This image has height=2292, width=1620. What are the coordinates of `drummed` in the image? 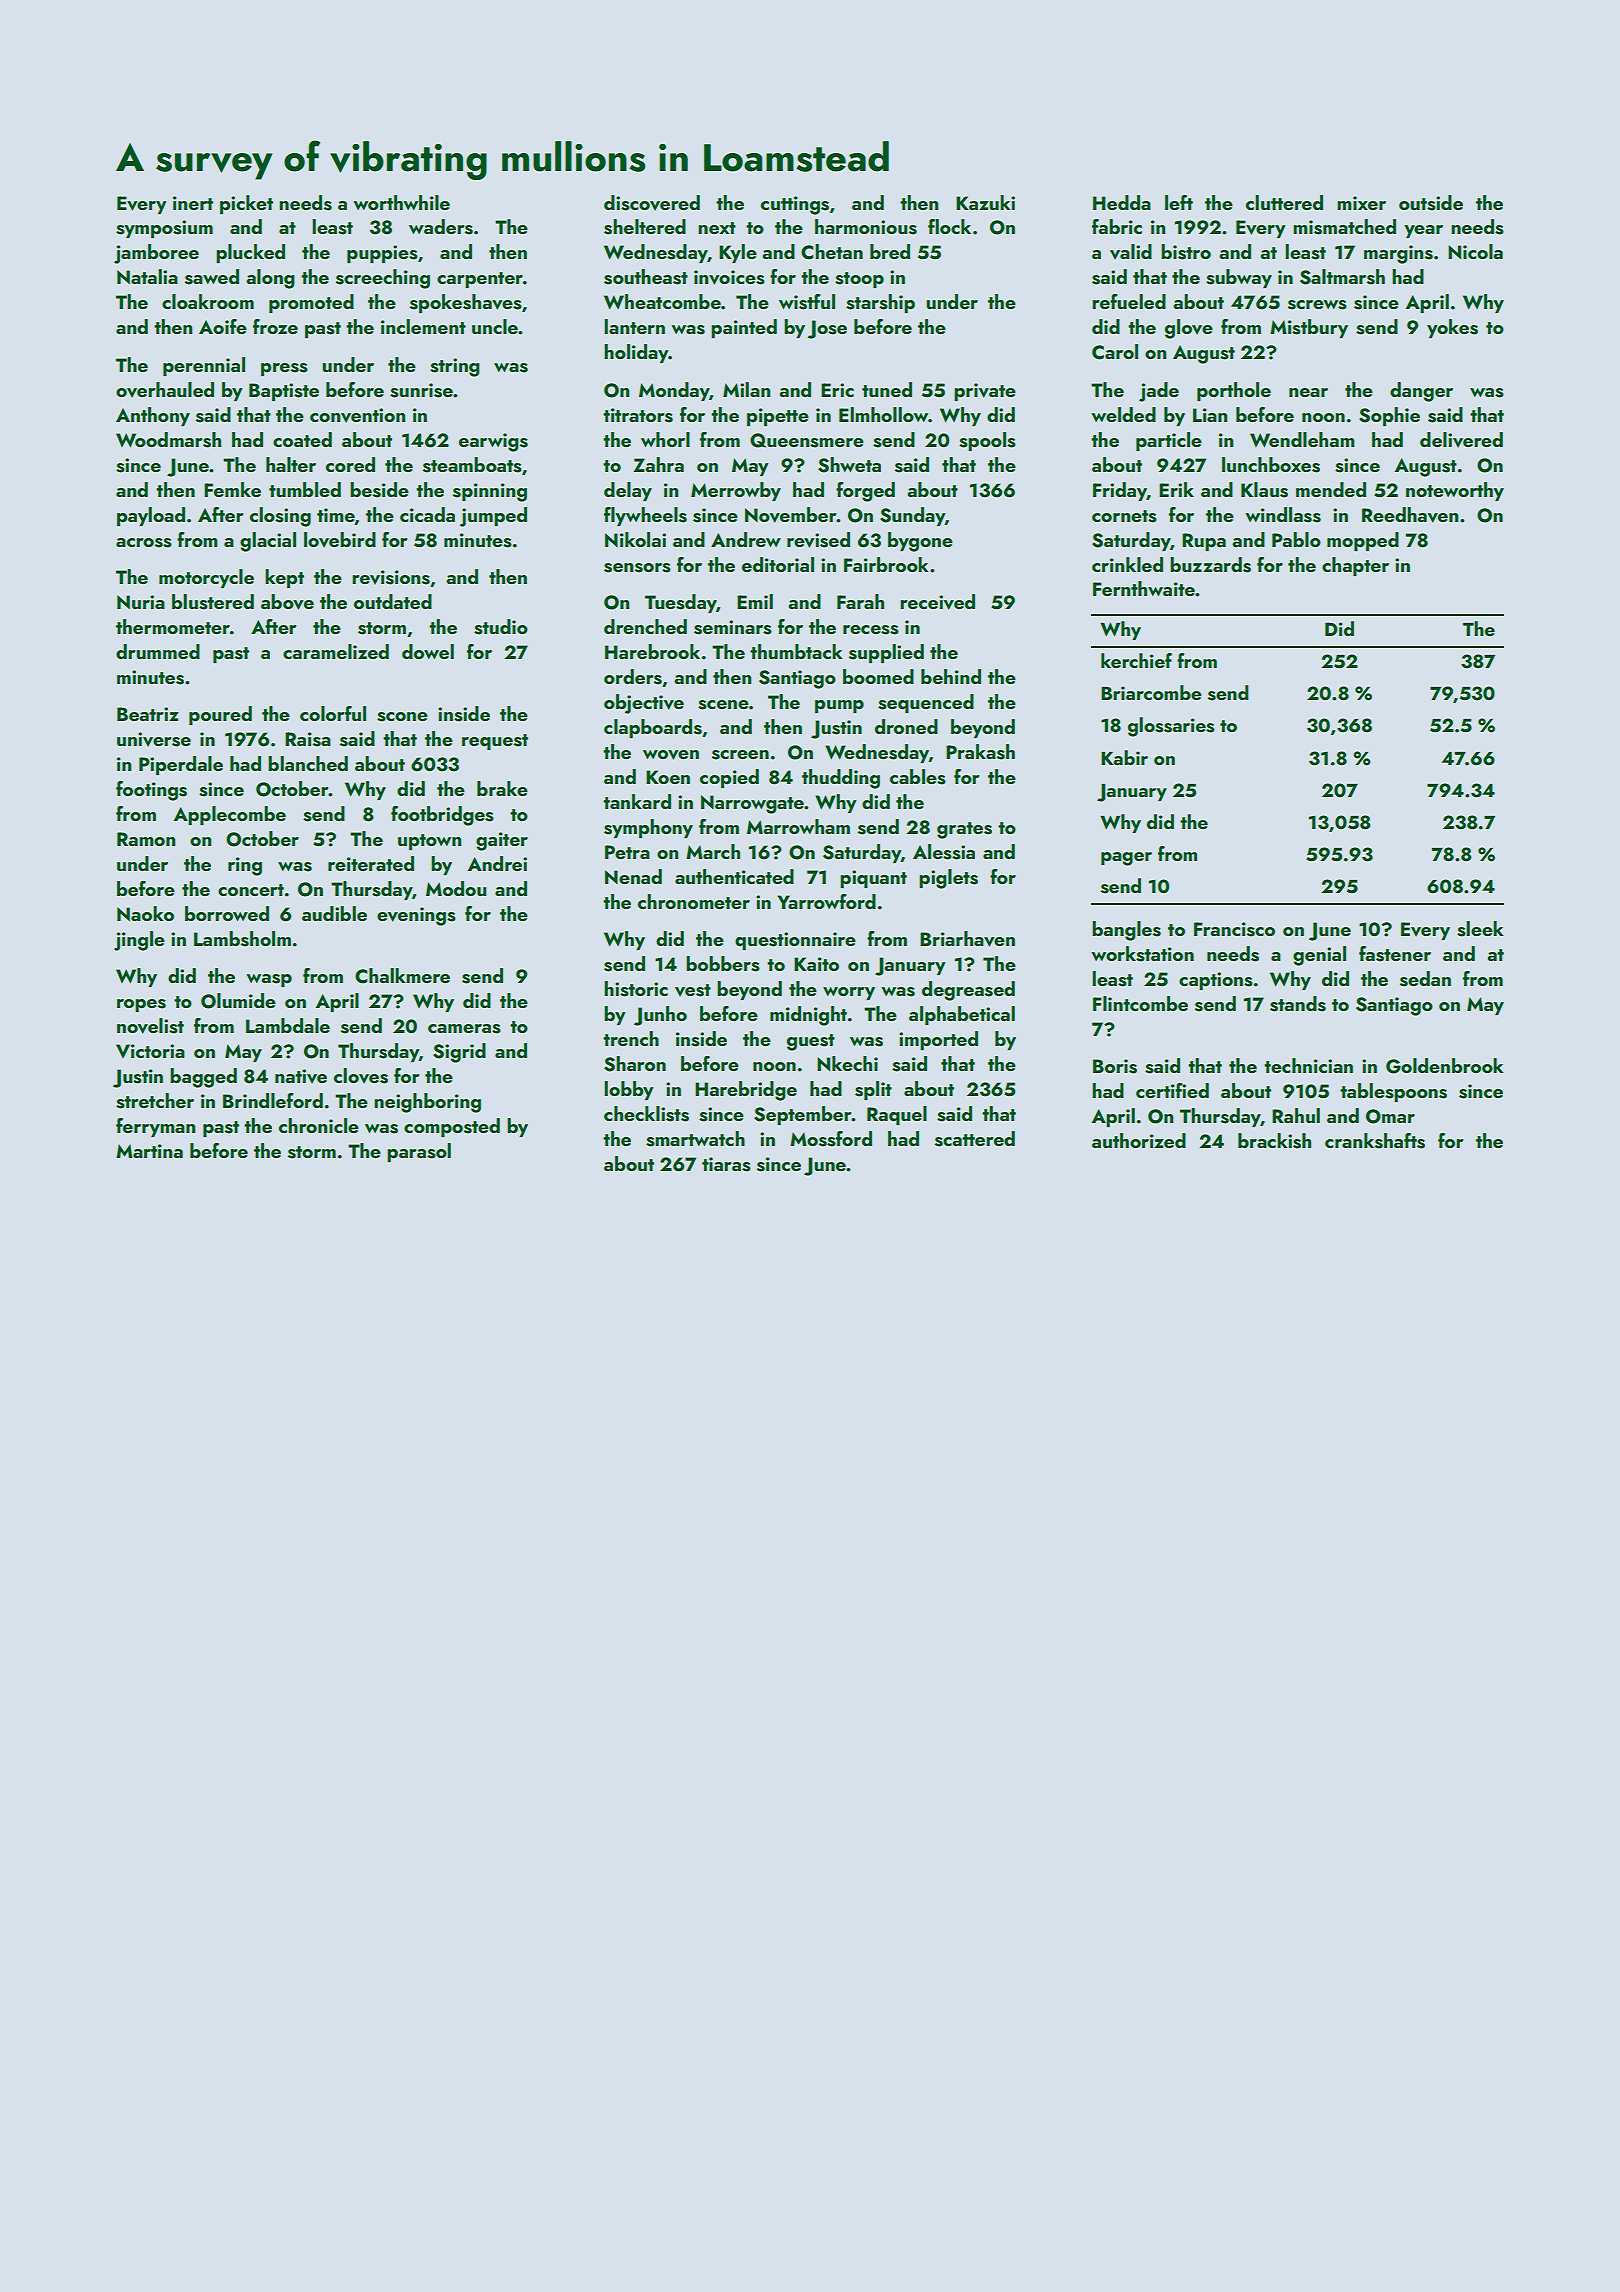 It's located at (158, 651).
